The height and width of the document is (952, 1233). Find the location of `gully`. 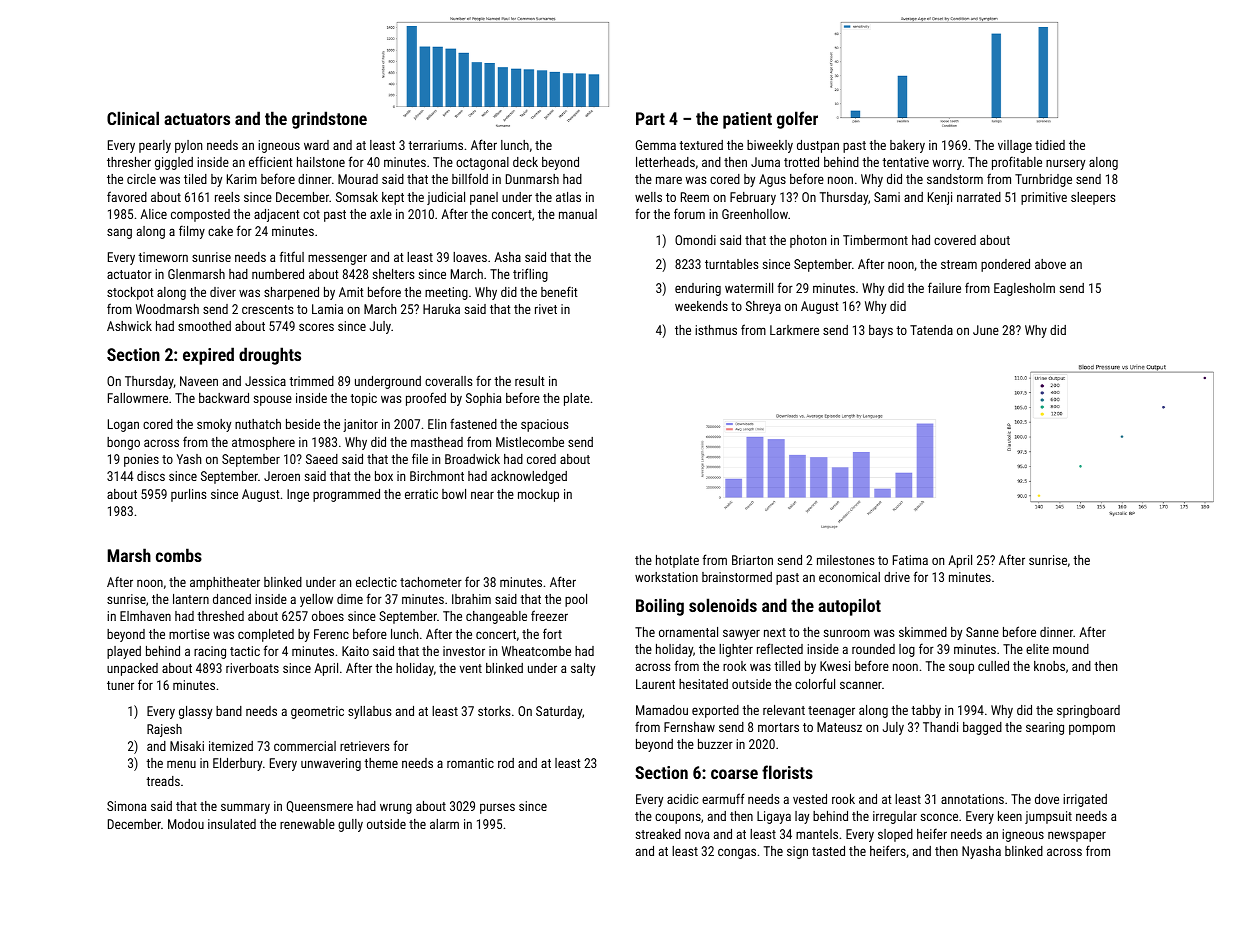

gully is located at coordinates (350, 825).
